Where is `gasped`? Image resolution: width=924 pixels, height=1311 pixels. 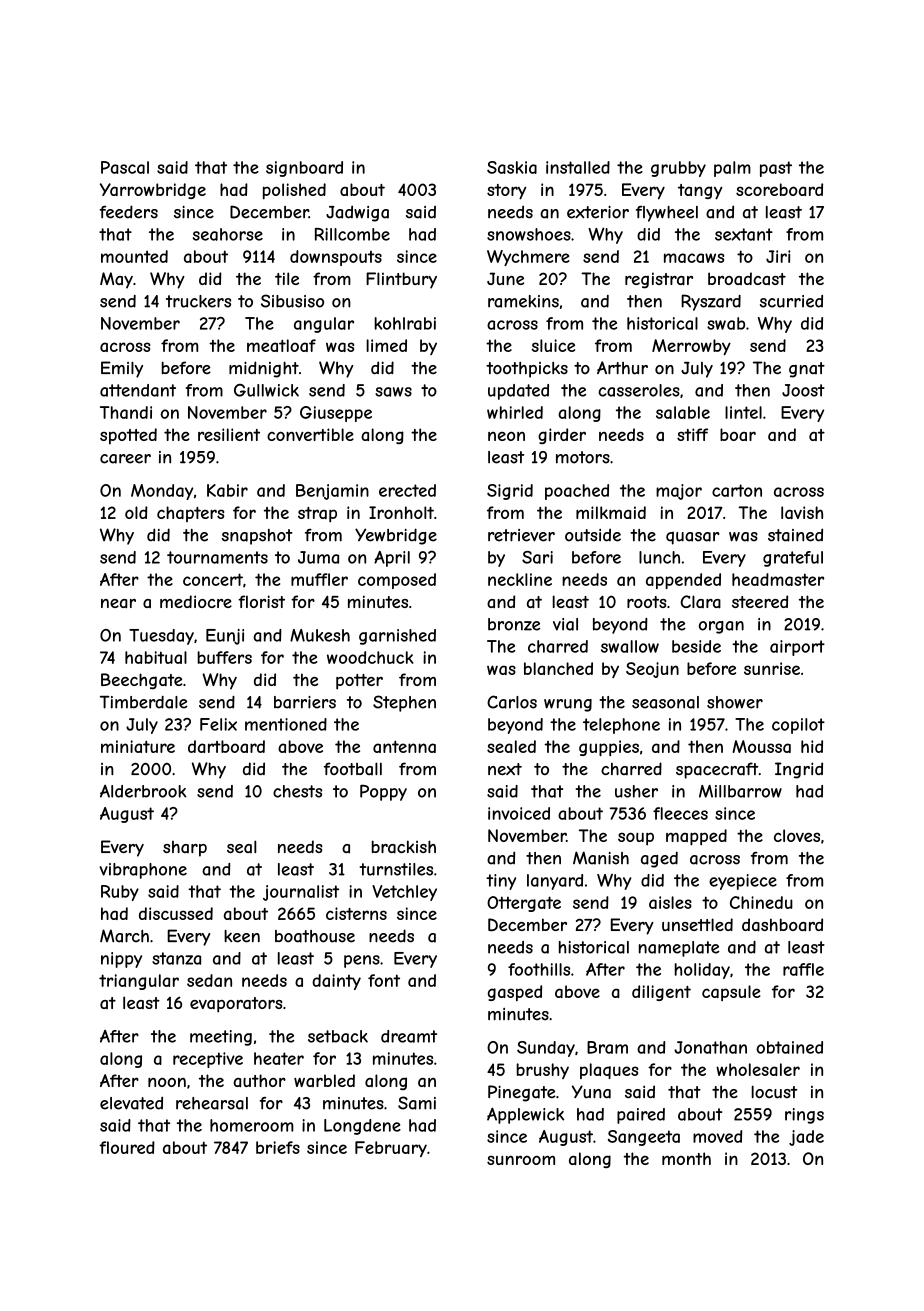 gasped is located at coordinates (515, 993).
